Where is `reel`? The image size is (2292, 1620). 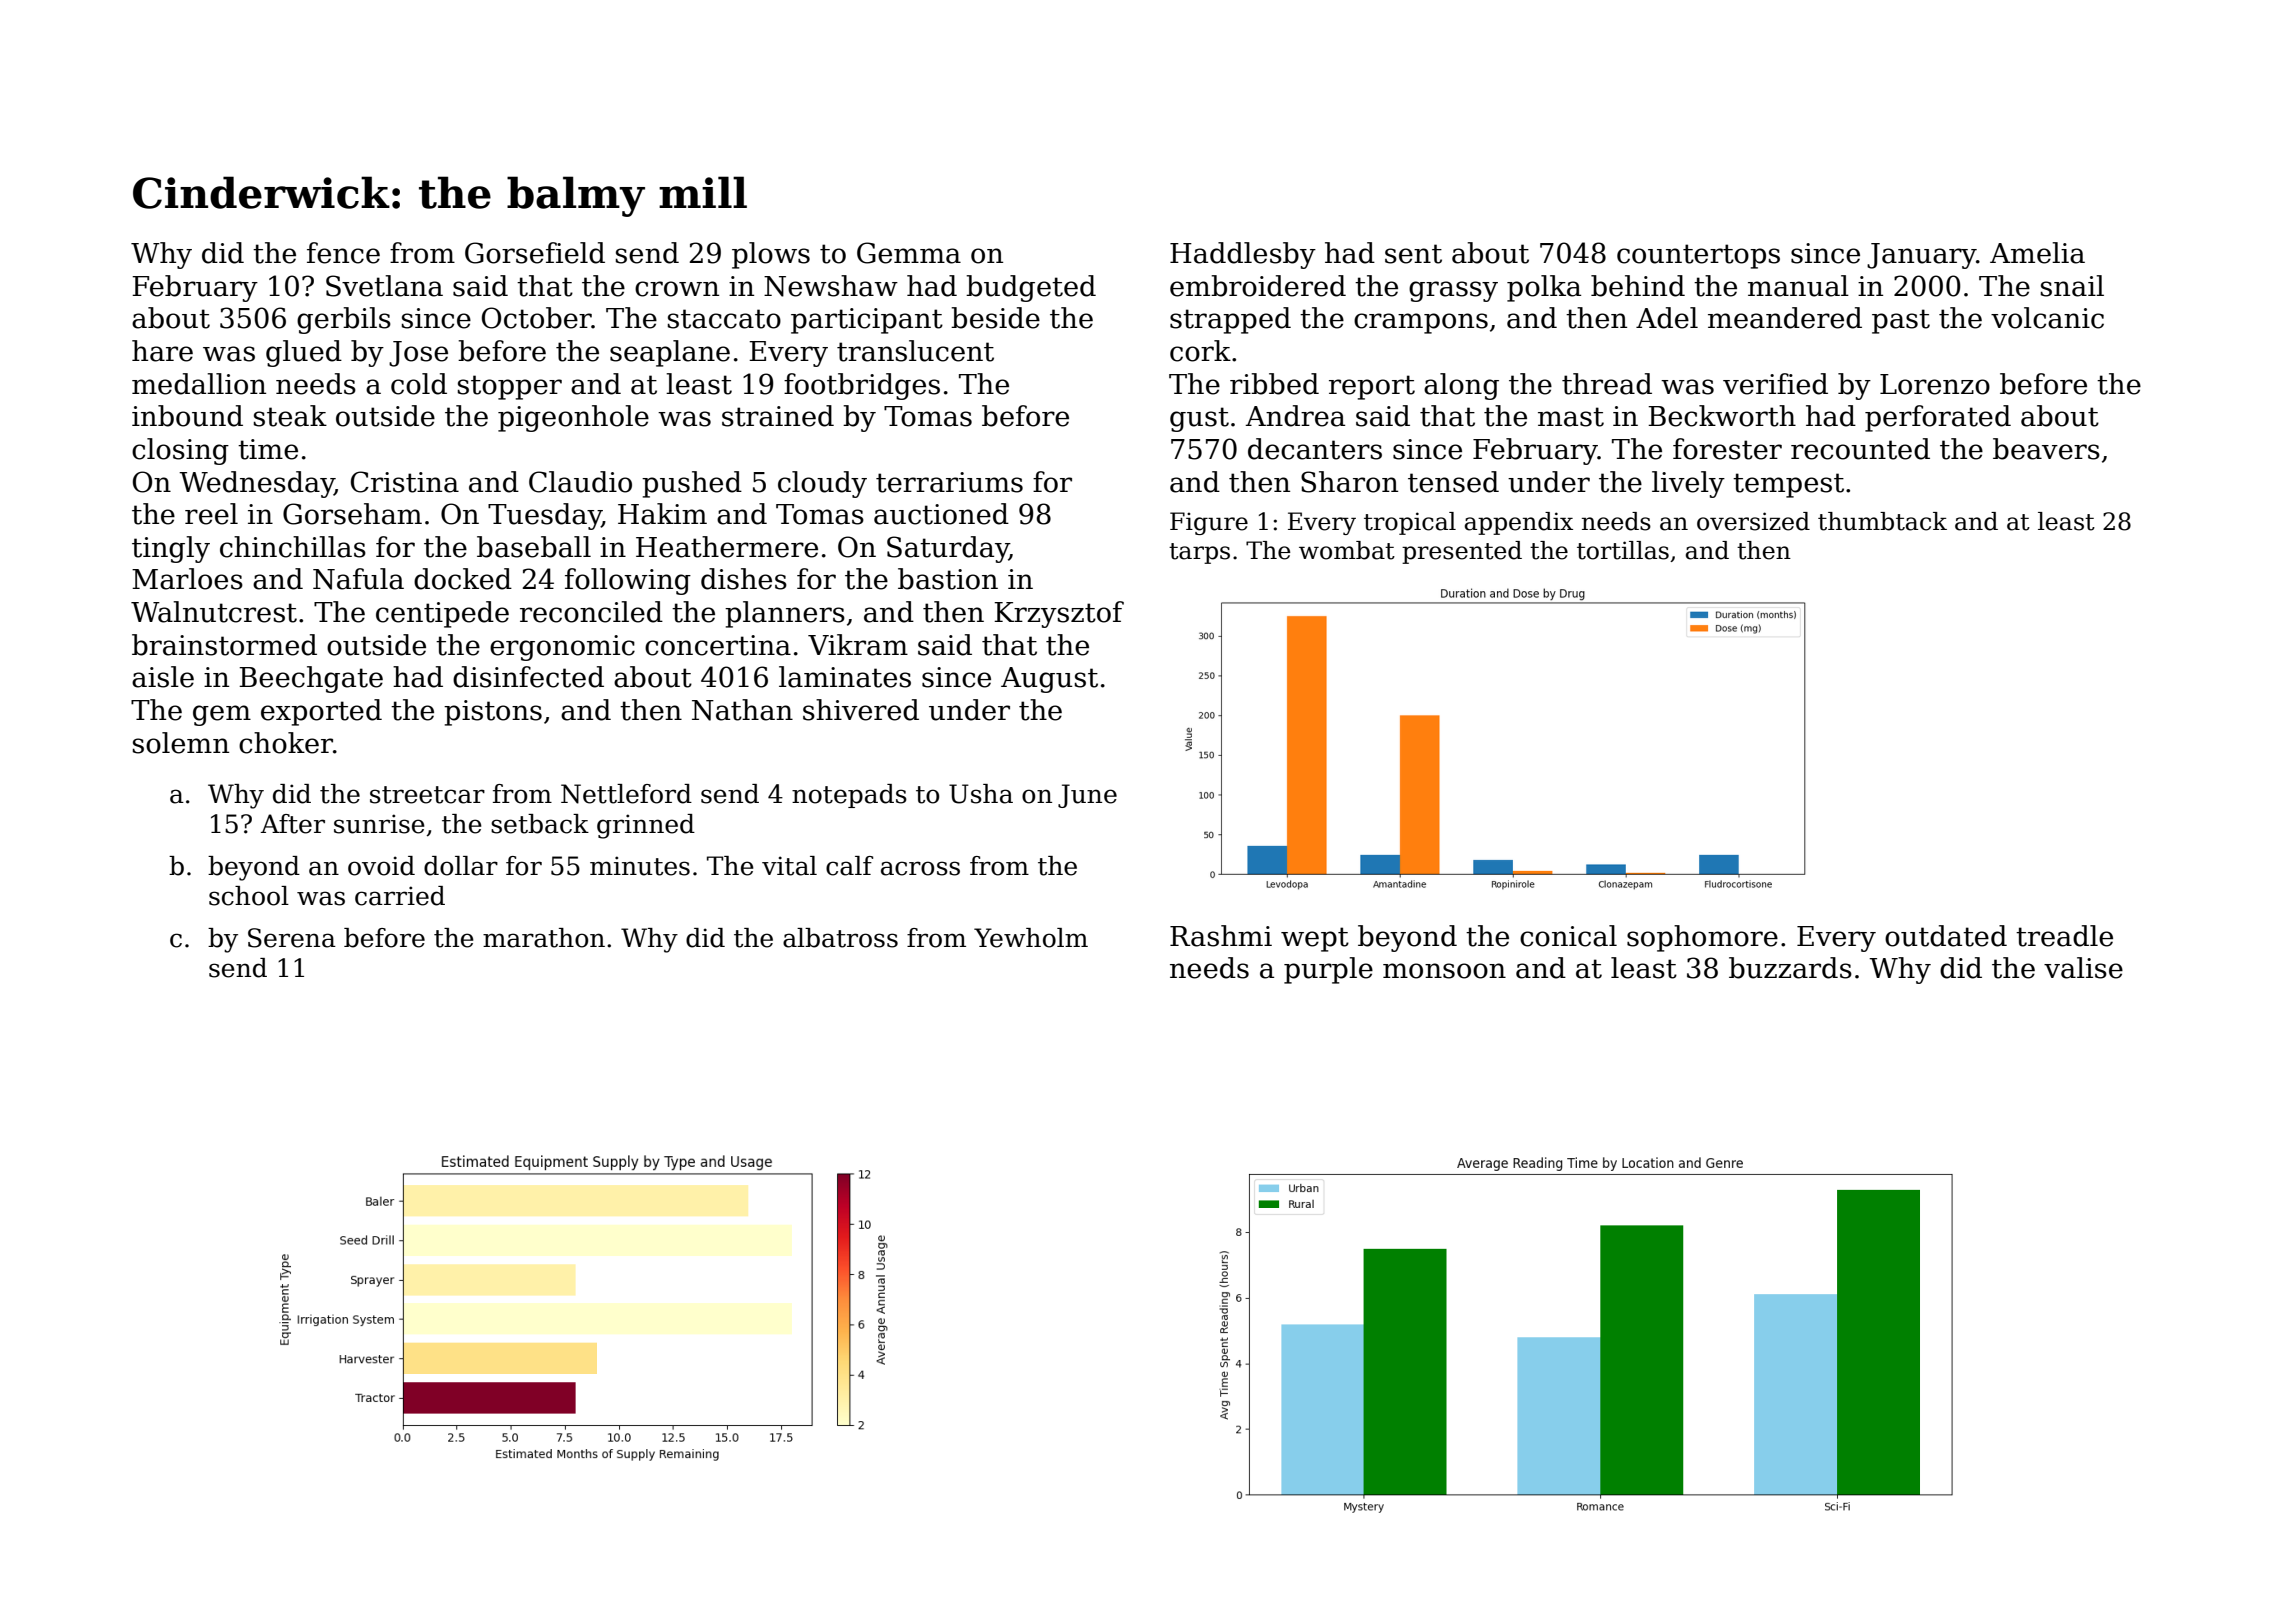
reel is located at coordinates (211, 514).
